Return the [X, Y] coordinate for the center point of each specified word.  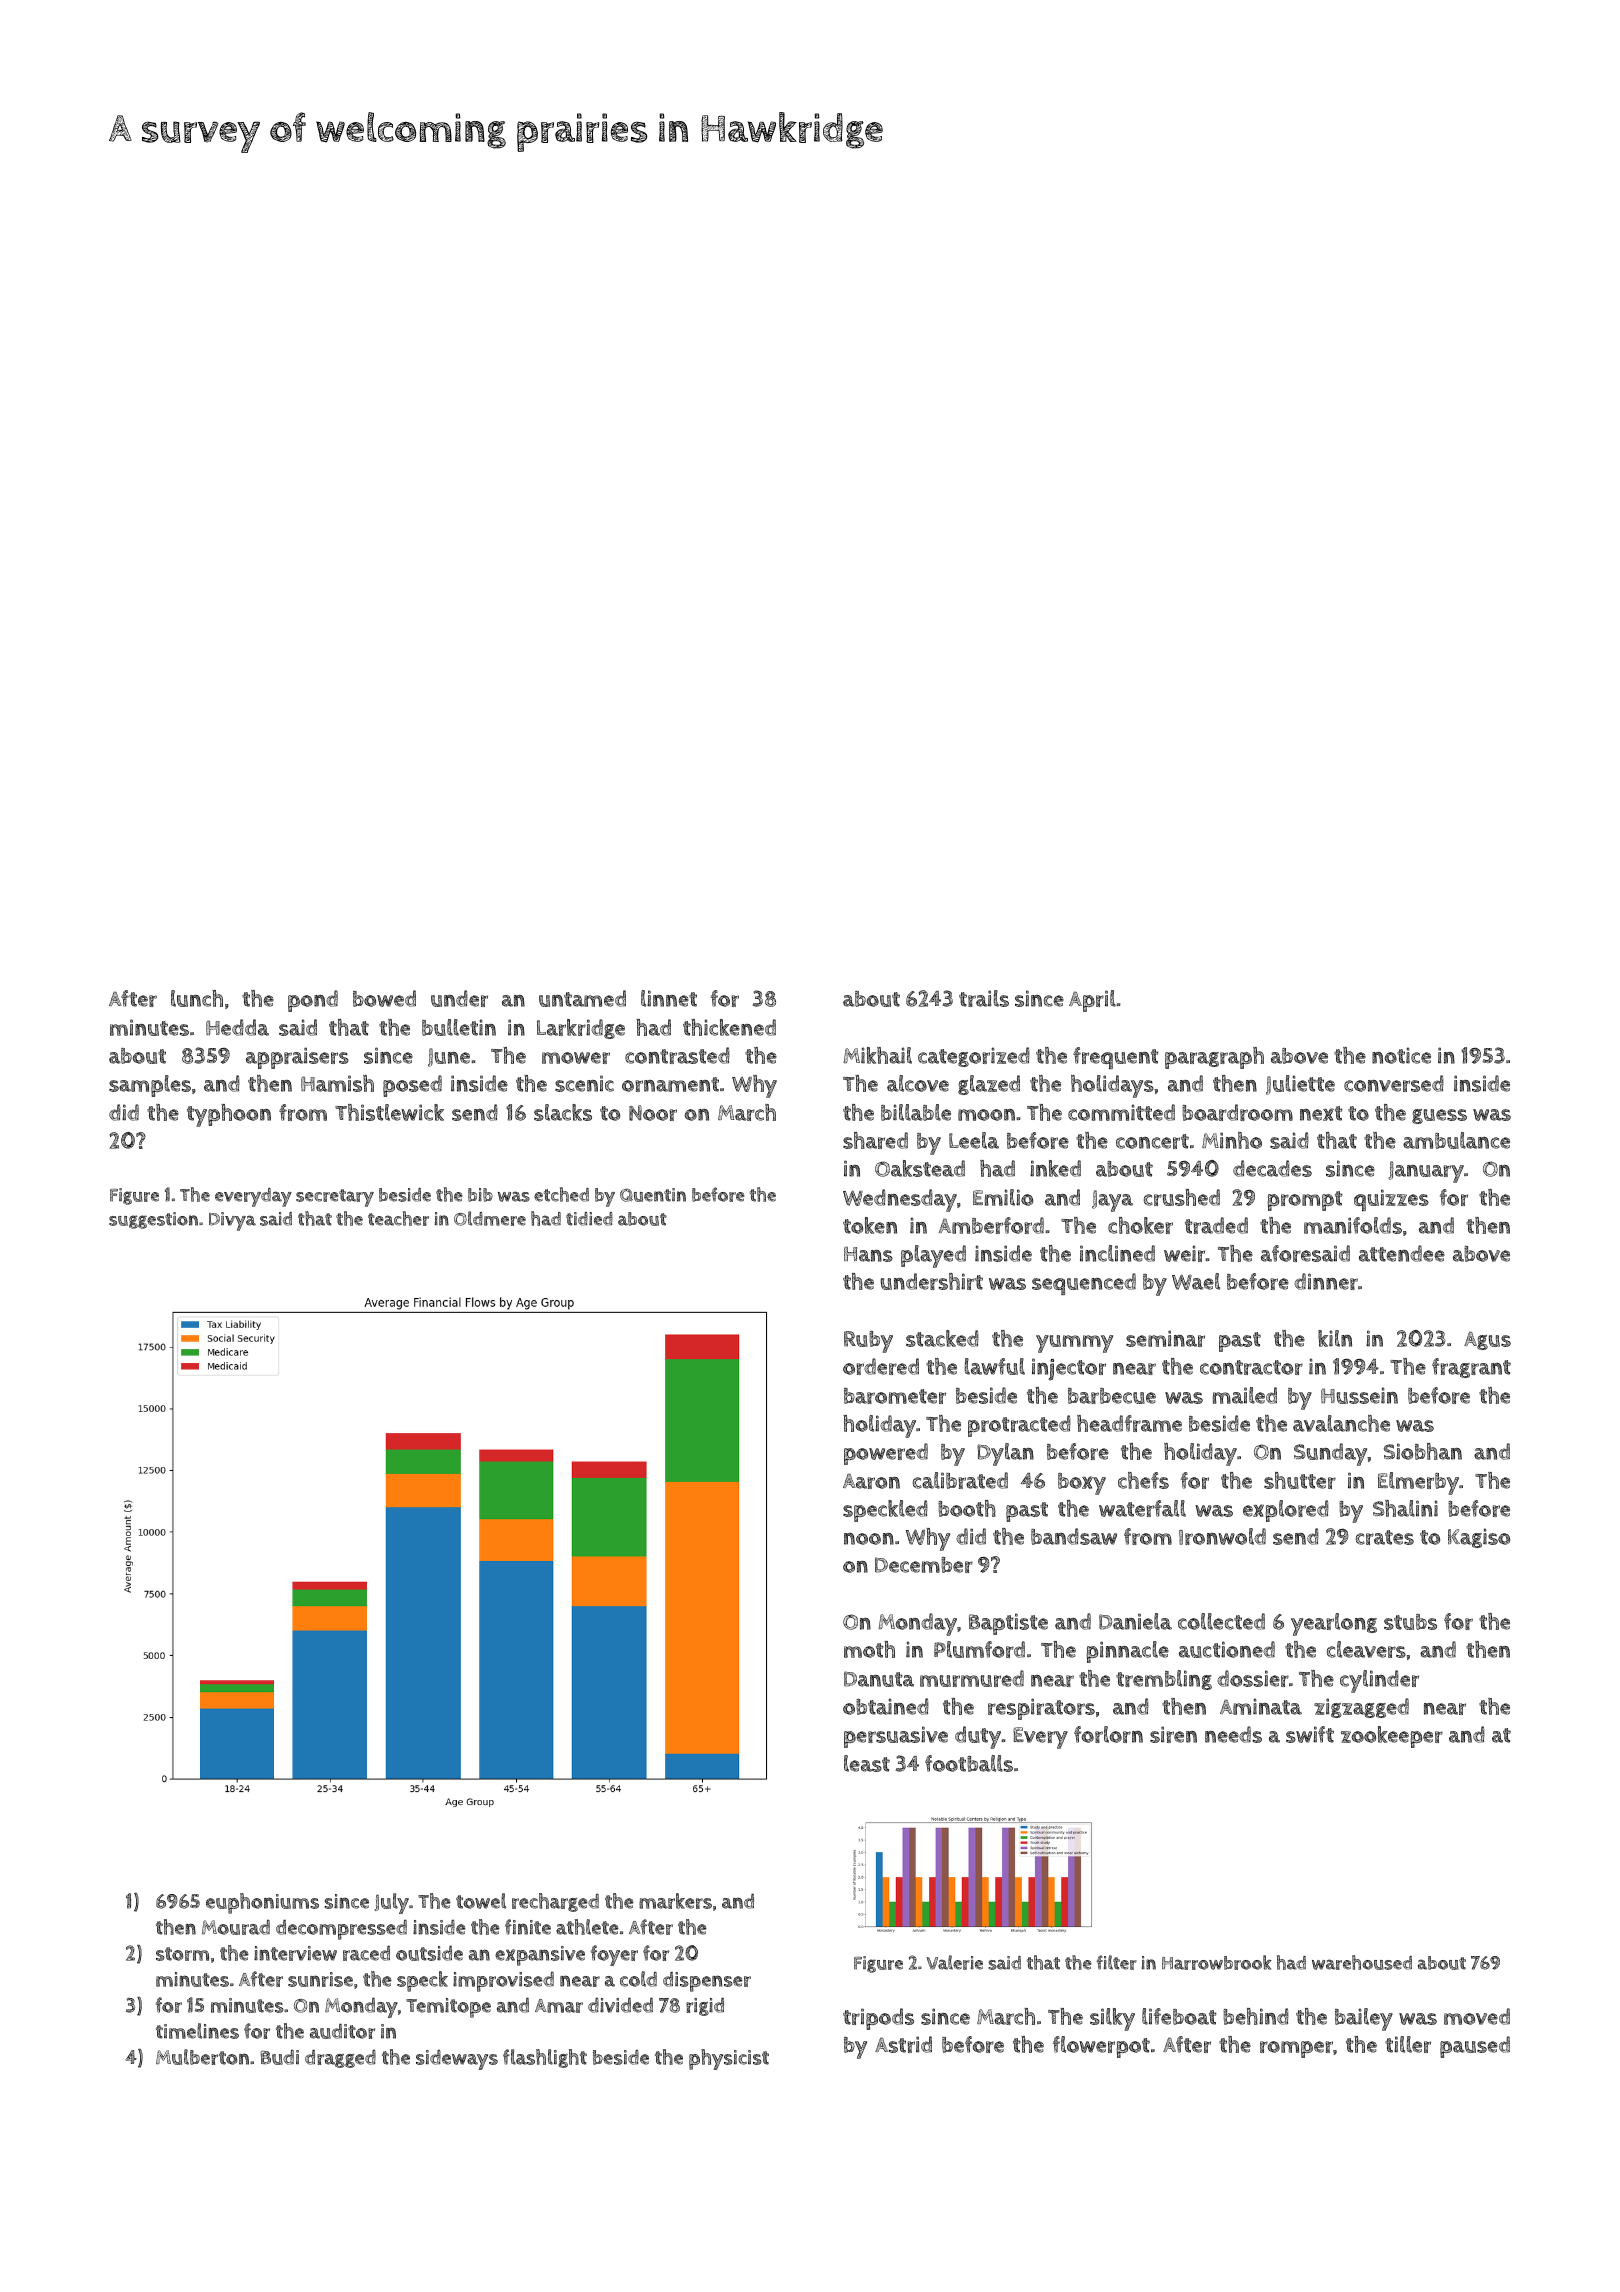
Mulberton [202, 2057]
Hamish [337, 1083]
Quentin [653, 1195]
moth [869, 1649]
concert [1152, 1141]
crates [1385, 1537]
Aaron [871, 1481]
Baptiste [1008, 1624]
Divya [232, 1221]
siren [1173, 1734]
